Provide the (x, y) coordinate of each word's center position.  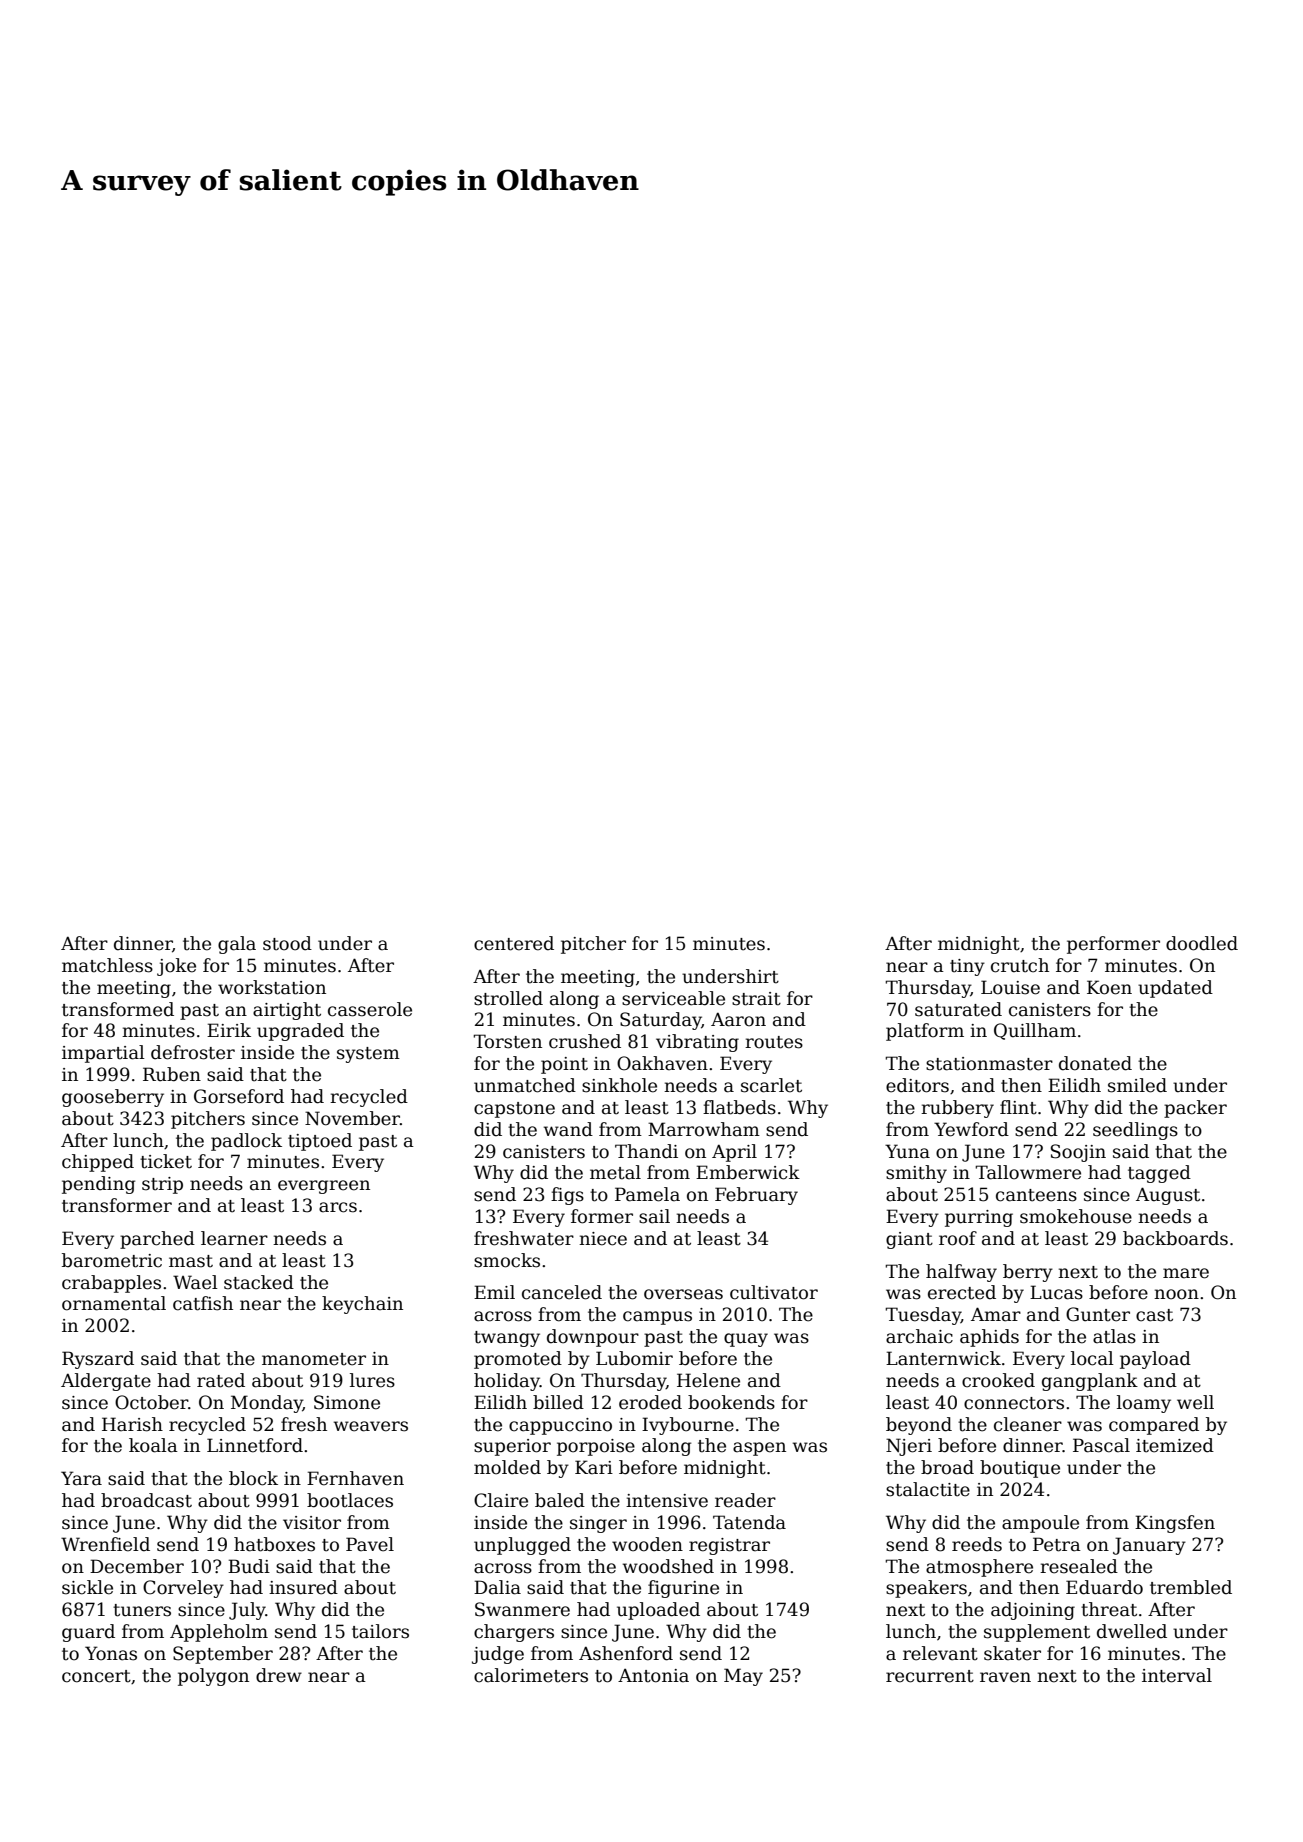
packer (1195, 1109)
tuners (142, 1610)
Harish (132, 1424)
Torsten (507, 1041)
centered (514, 943)
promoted (518, 1360)
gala (237, 945)
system (368, 1055)
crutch (1020, 965)
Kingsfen (1175, 1524)
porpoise (596, 1447)
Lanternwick (943, 1358)
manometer (314, 1359)
